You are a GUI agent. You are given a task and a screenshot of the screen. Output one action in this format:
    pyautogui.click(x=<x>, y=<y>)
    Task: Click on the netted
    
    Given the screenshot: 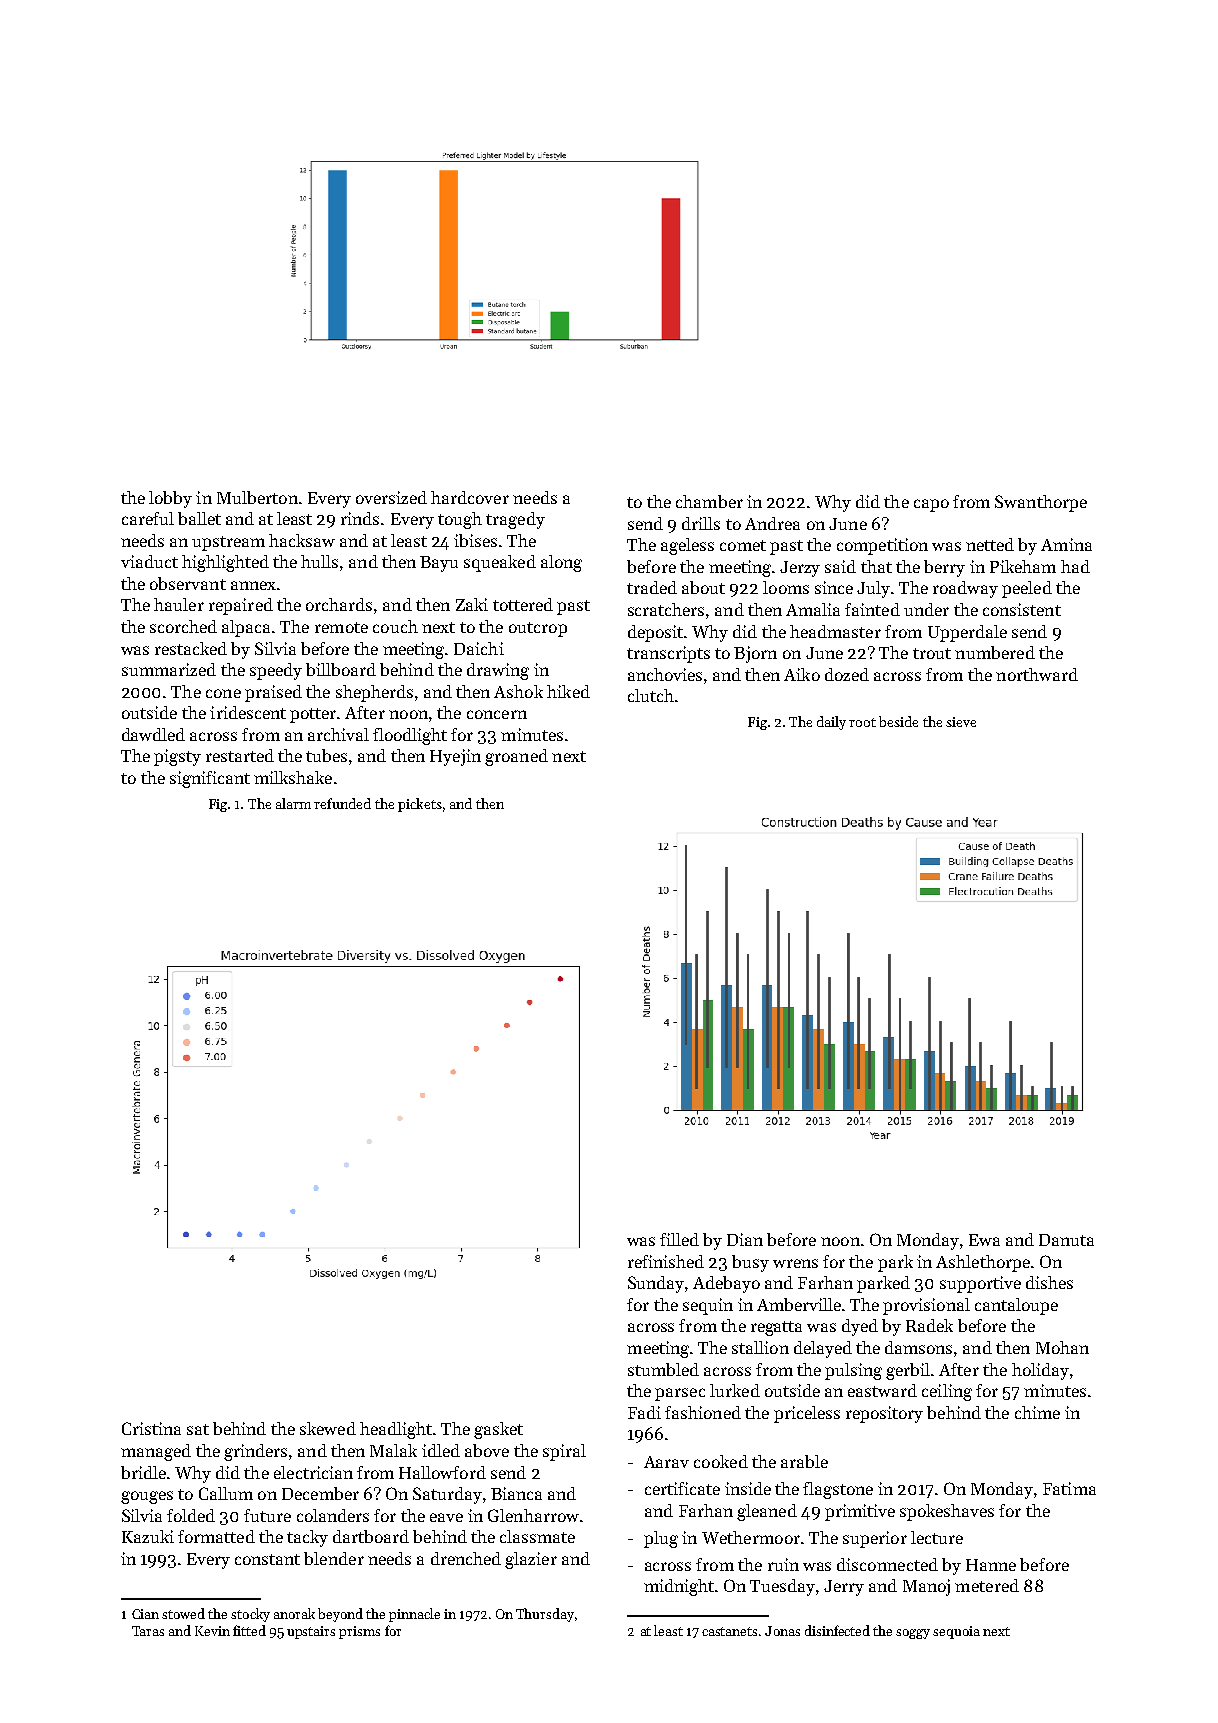 What is the action you would take?
    pyautogui.click(x=990, y=544)
